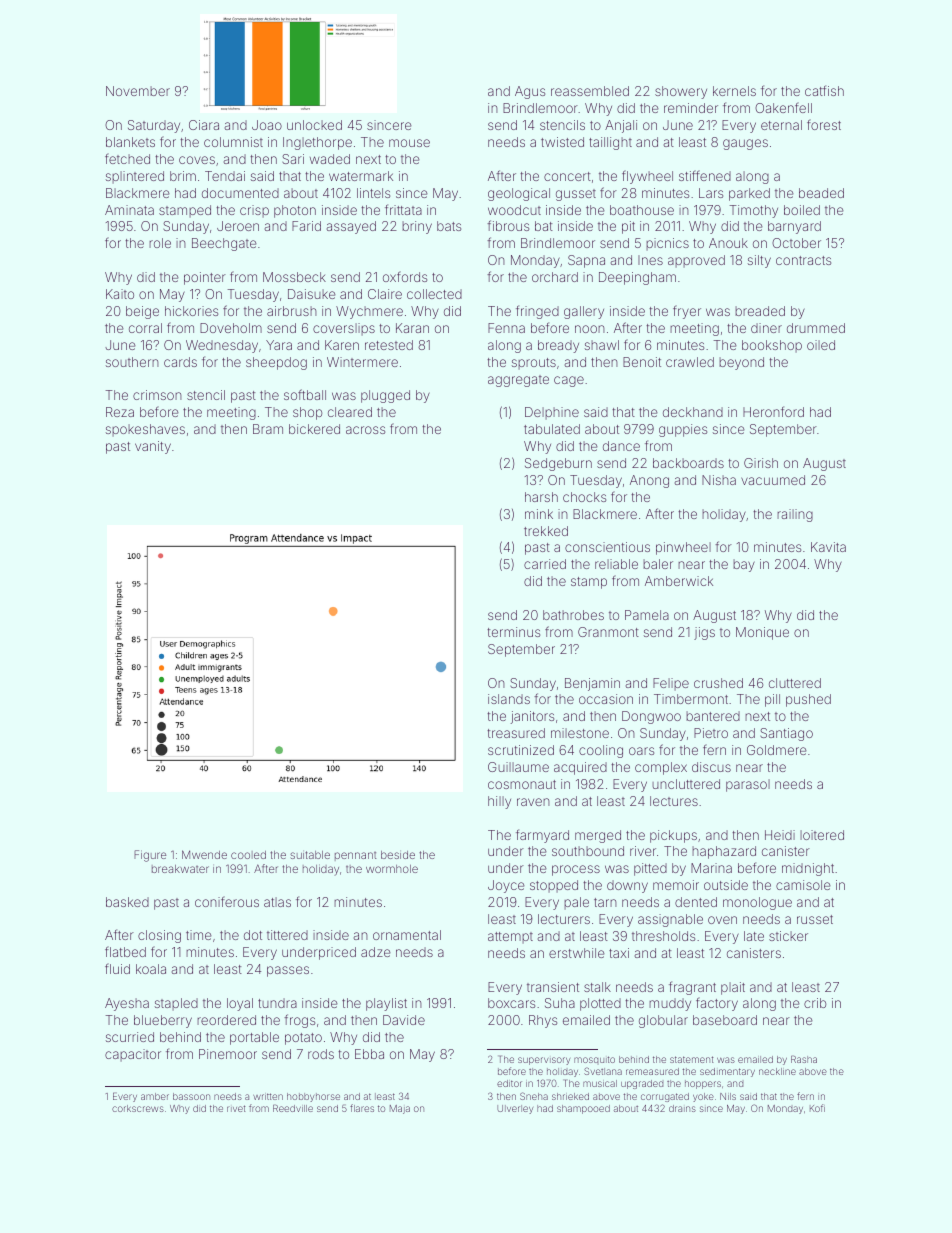 The width and height of the image is (952, 1233). What do you see at coordinates (734, 91) in the image?
I see `kernels` at bounding box center [734, 91].
